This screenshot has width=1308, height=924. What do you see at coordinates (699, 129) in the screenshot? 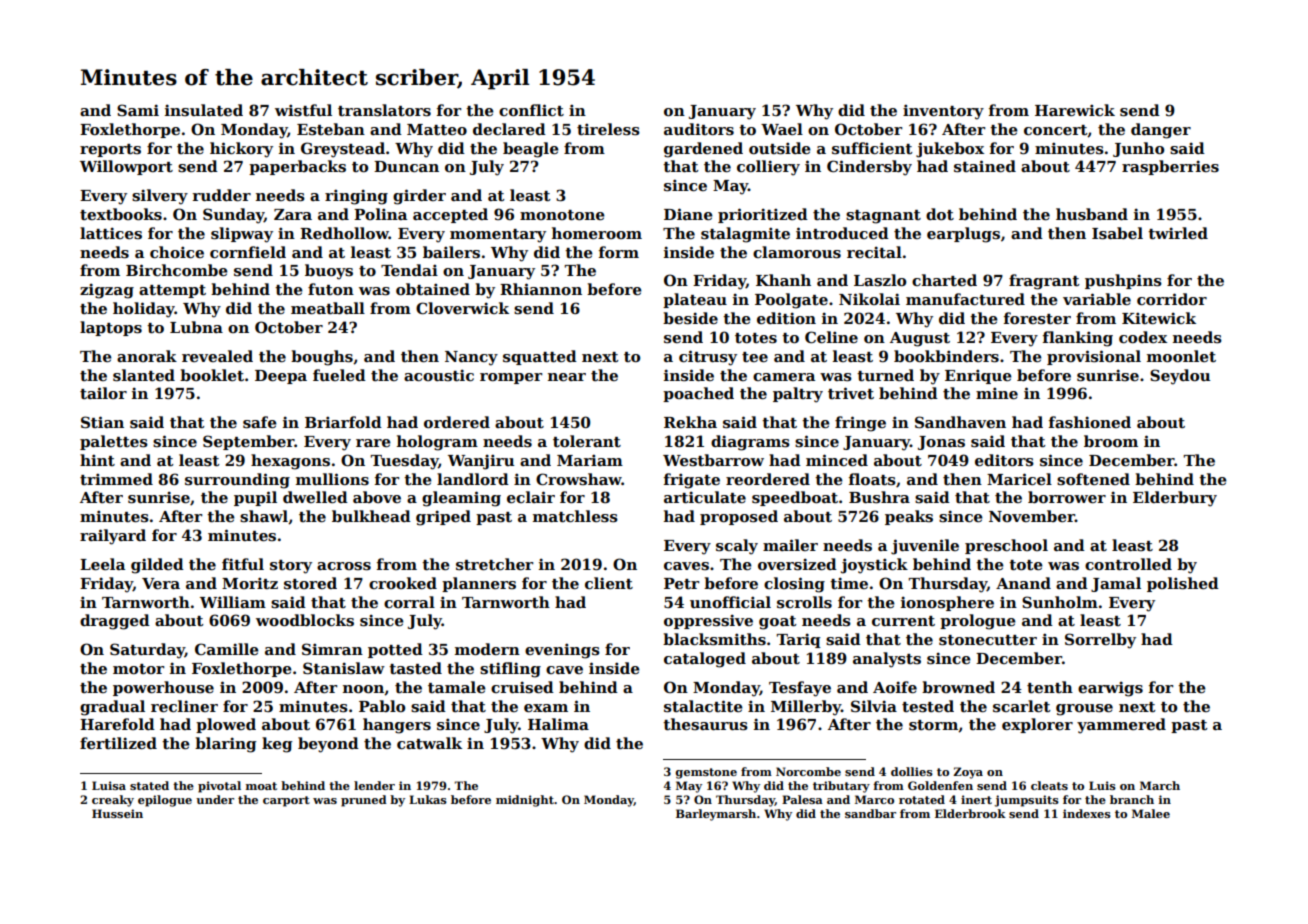
I see `auditors` at bounding box center [699, 129].
